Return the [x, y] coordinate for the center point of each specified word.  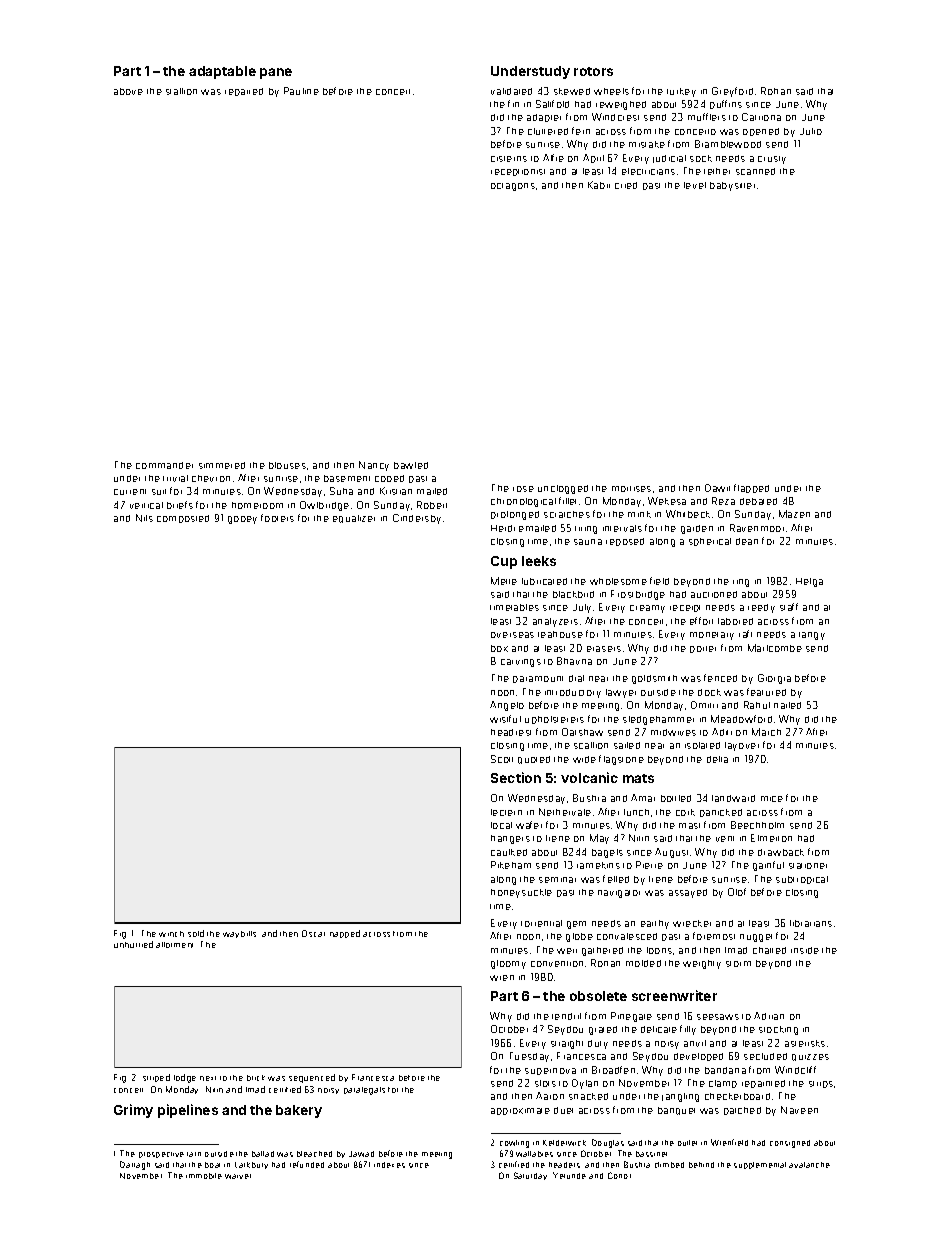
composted [183, 519]
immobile [204, 1176]
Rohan [776, 91]
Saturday [530, 1176]
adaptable [222, 72]
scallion [591, 745]
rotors [593, 71]
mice [772, 799]
